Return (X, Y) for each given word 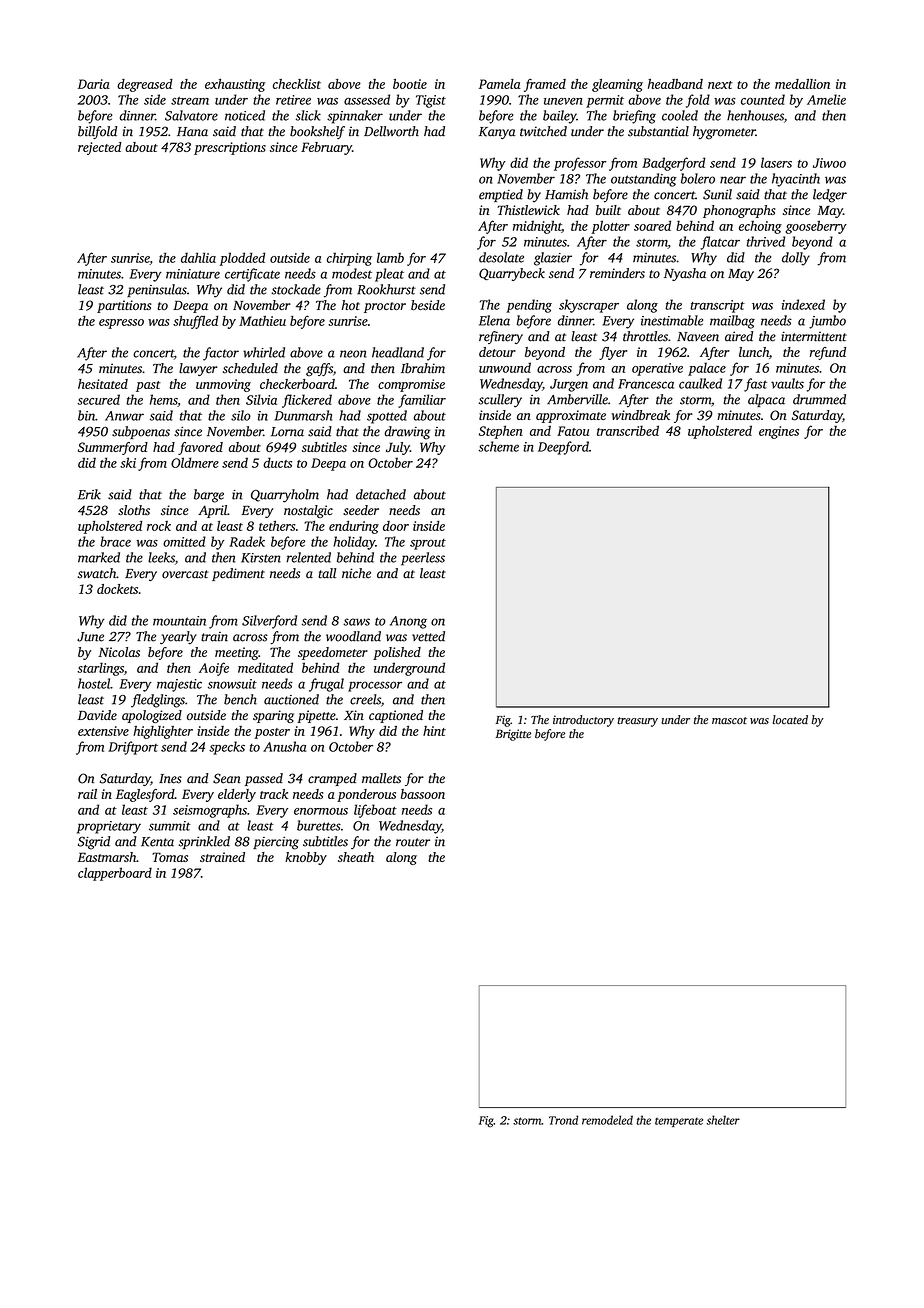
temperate (679, 1122)
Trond (563, 1120)
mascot (729, 721)
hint (434, 731)
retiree (293, 100)
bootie (410, 84)
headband (675, 84)
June (90, 637)
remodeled (607, 1120)
